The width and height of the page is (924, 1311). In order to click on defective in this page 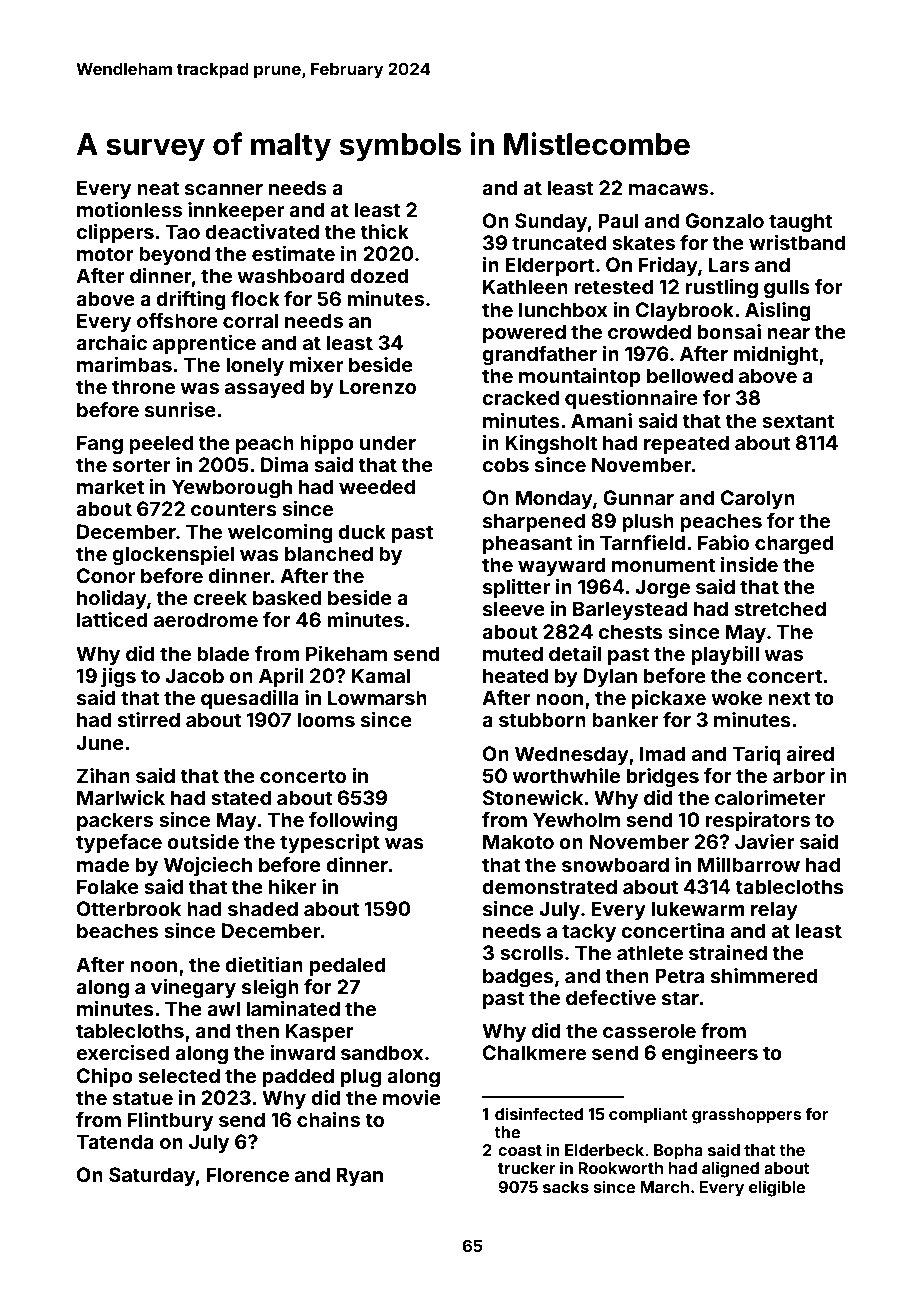, I will do `click(611, 997)`.
